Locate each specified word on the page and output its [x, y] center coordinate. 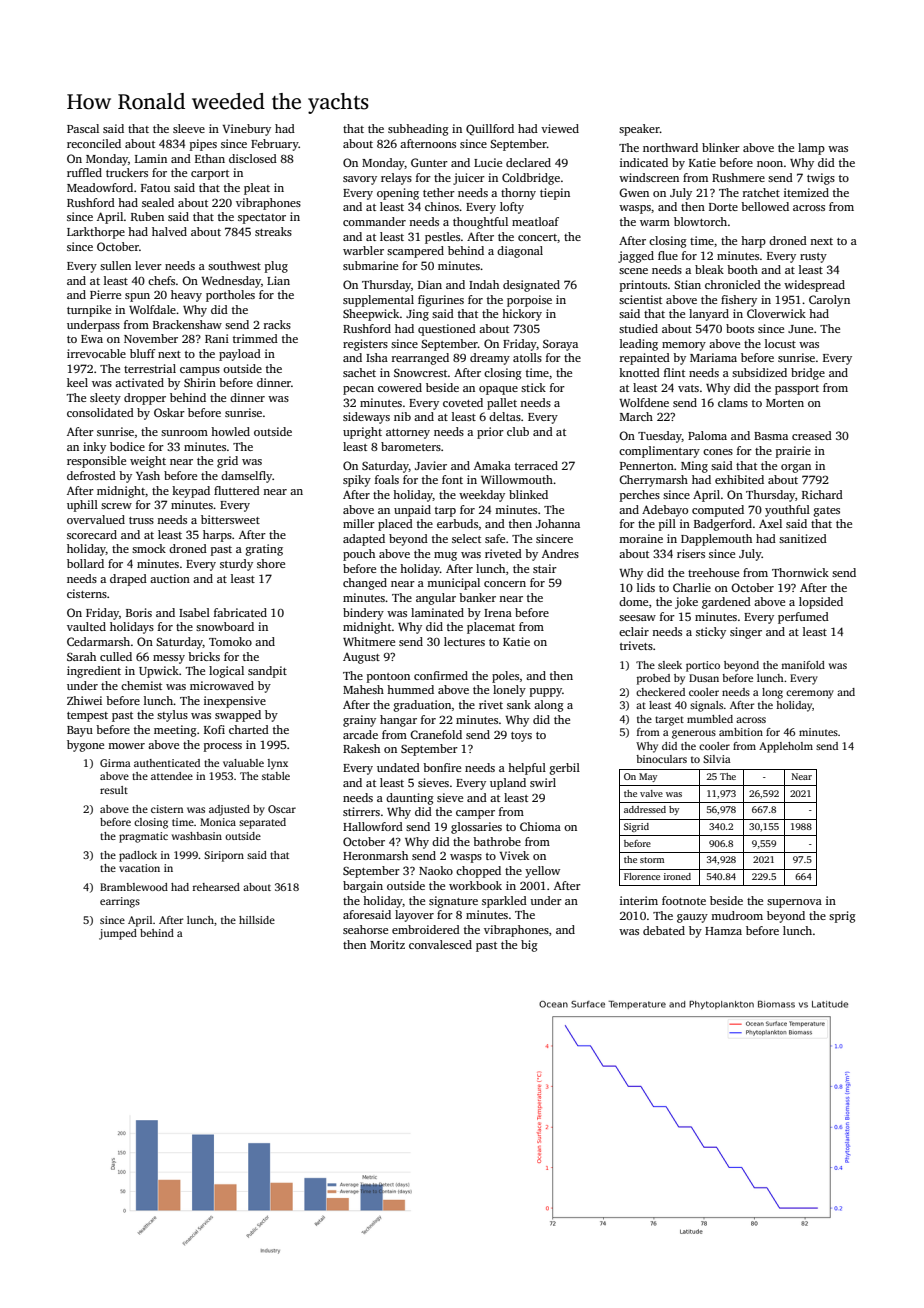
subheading [418, 130]
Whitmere [369, 641]
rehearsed [216, 887]
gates [827, 512]
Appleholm [786, 747]
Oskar [169, 412]
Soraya [560, 345]
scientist [640, 299]
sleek [670, 665]
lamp [811, 149]
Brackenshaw [187, 324]
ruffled [84, 172]
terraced [536, 465]
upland [508, 784]
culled [116, 656]
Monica [218, 822]
